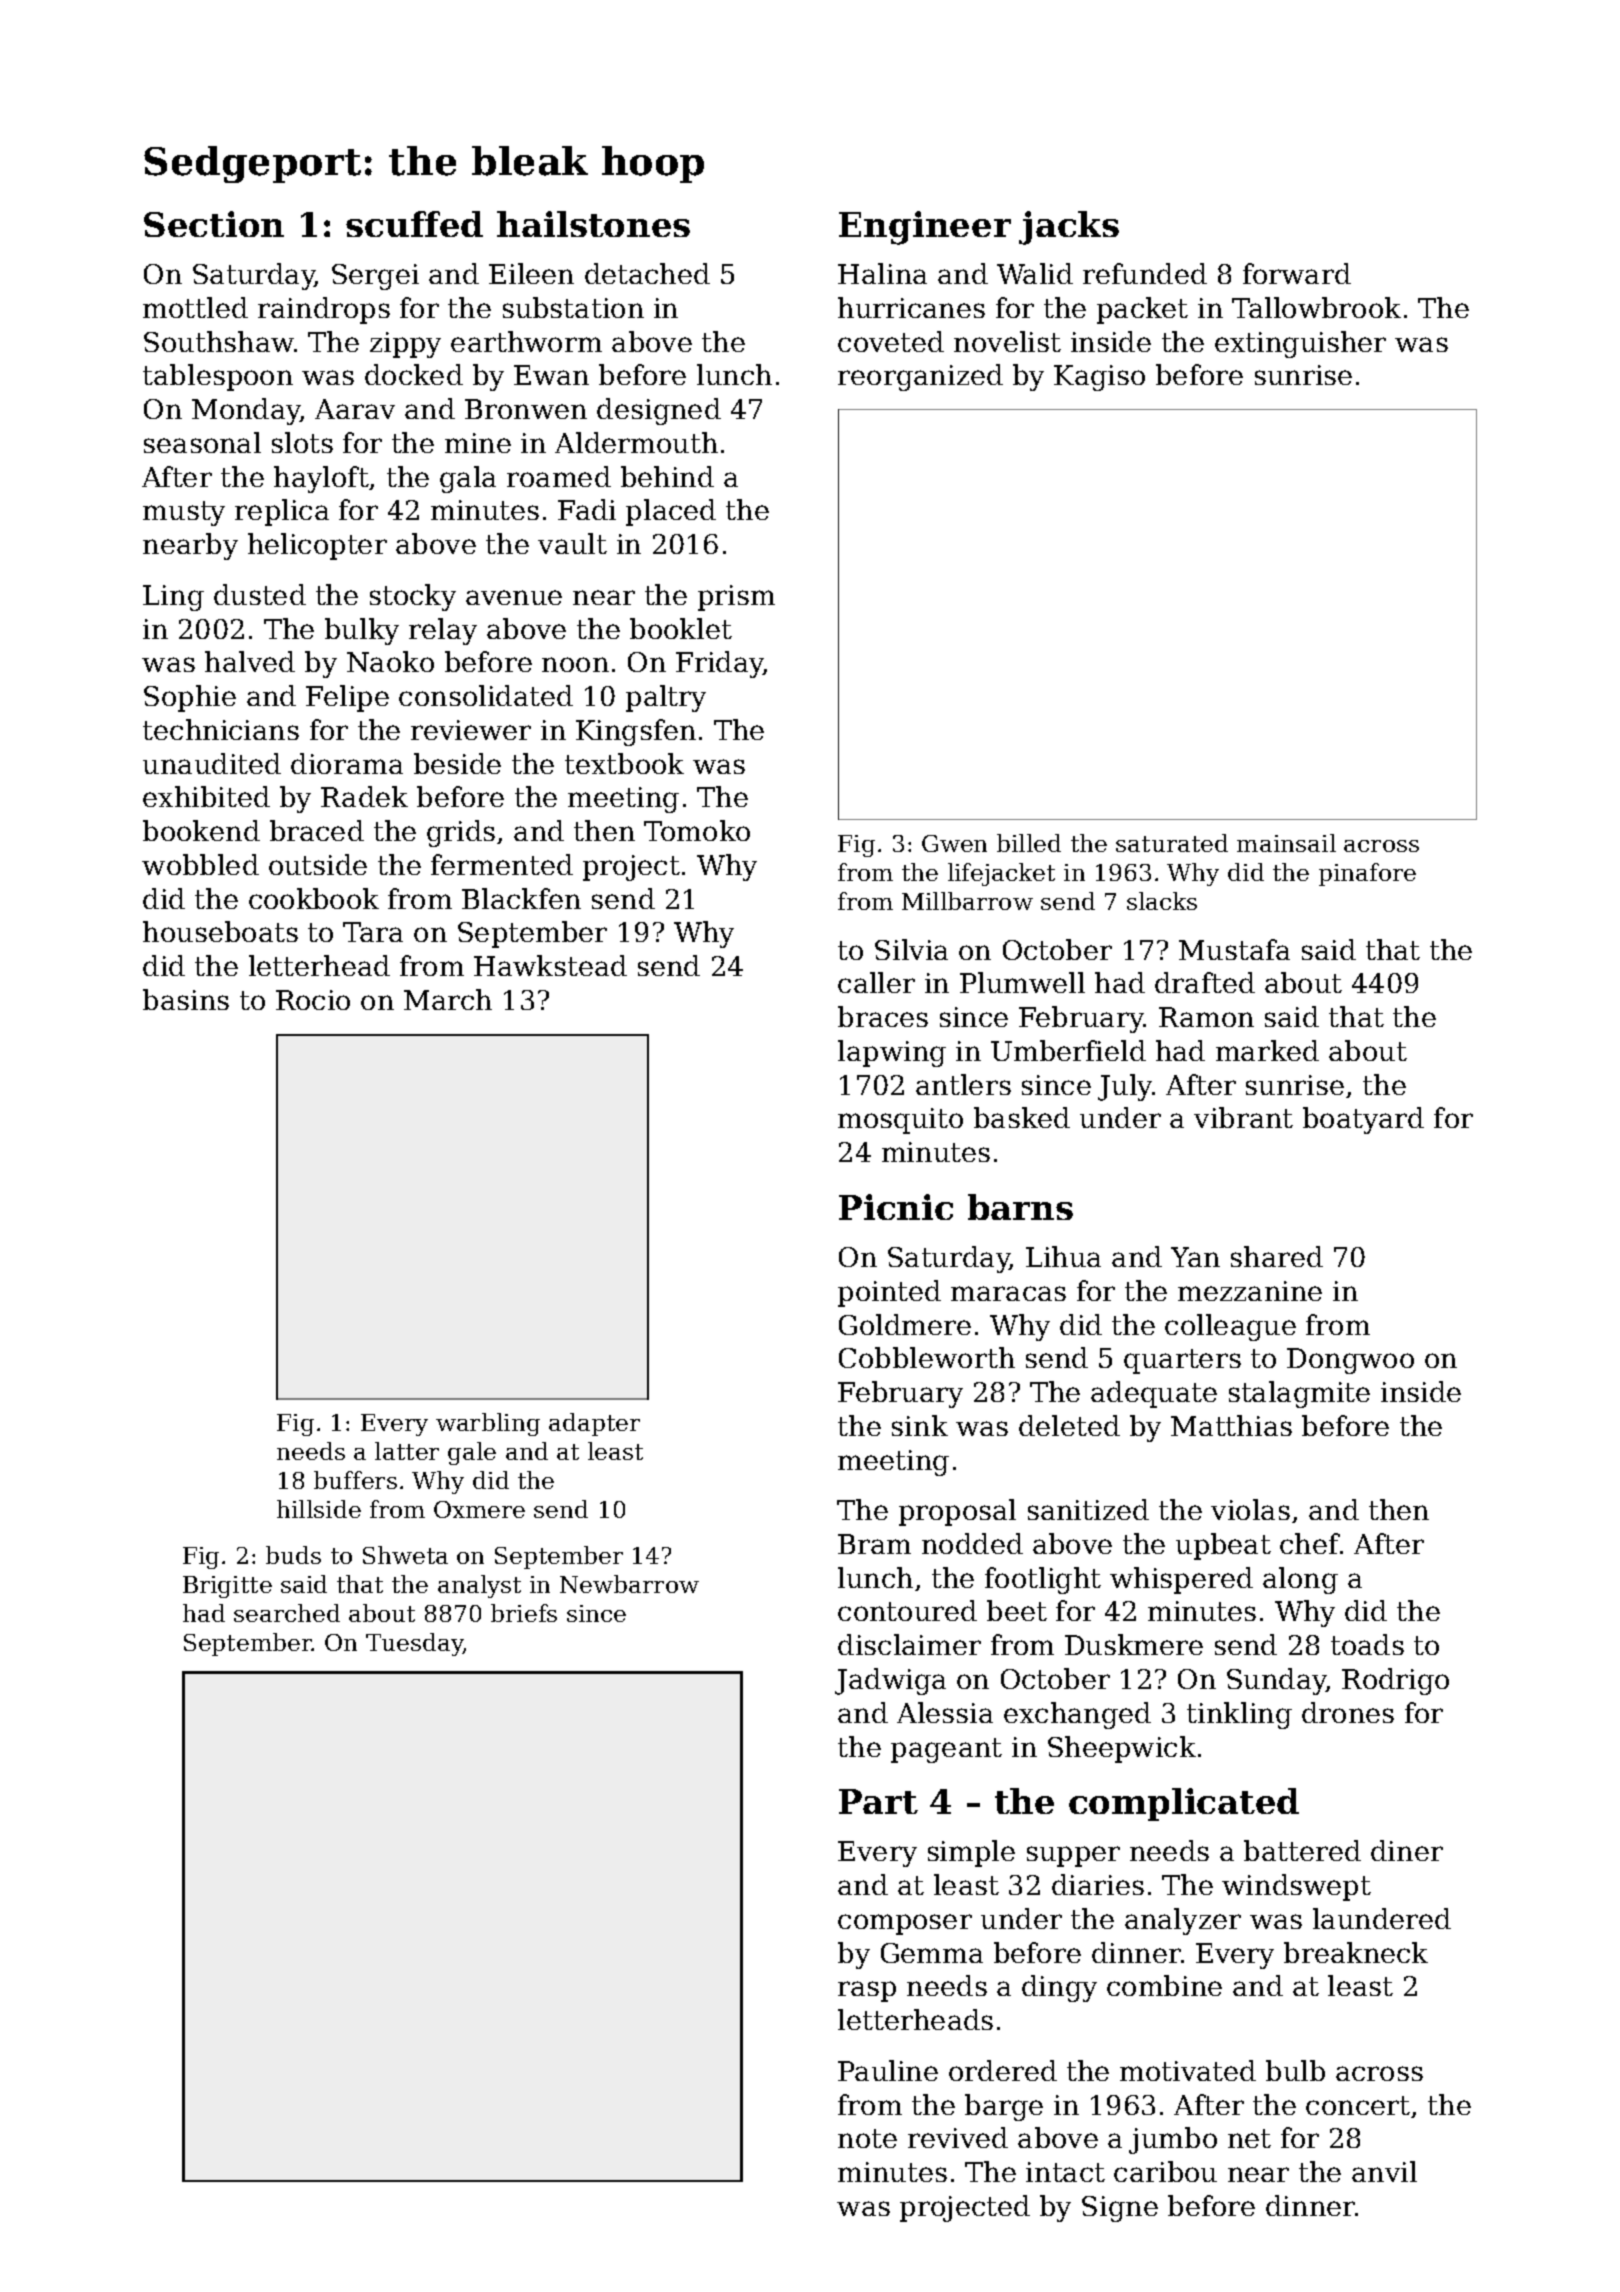  What do you see at coordinates (867, 2138) in the image?
I see `note` at bounding box center [867, 2138].
